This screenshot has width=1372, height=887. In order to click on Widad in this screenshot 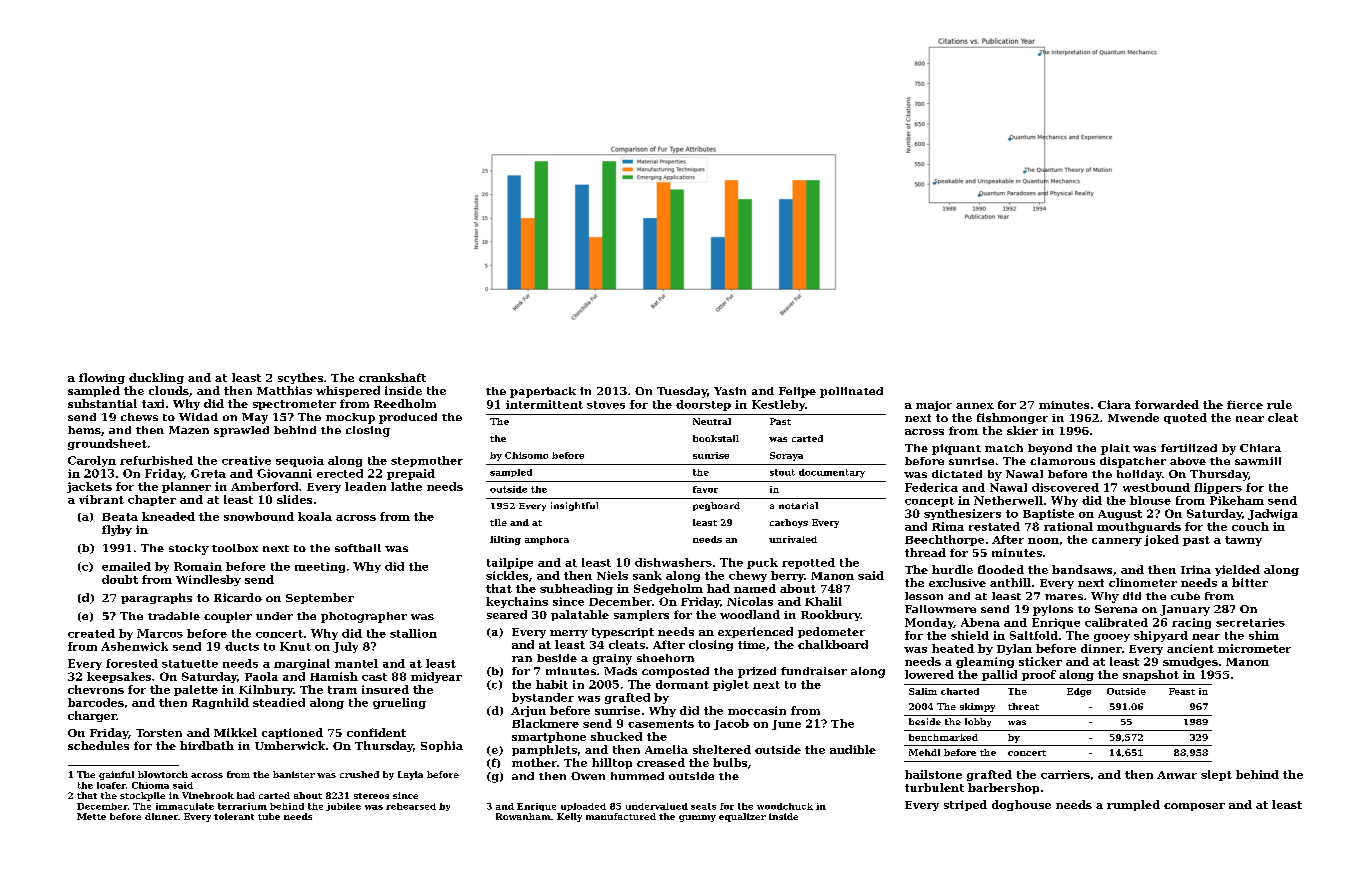, I will do `click(198, 417)`.
